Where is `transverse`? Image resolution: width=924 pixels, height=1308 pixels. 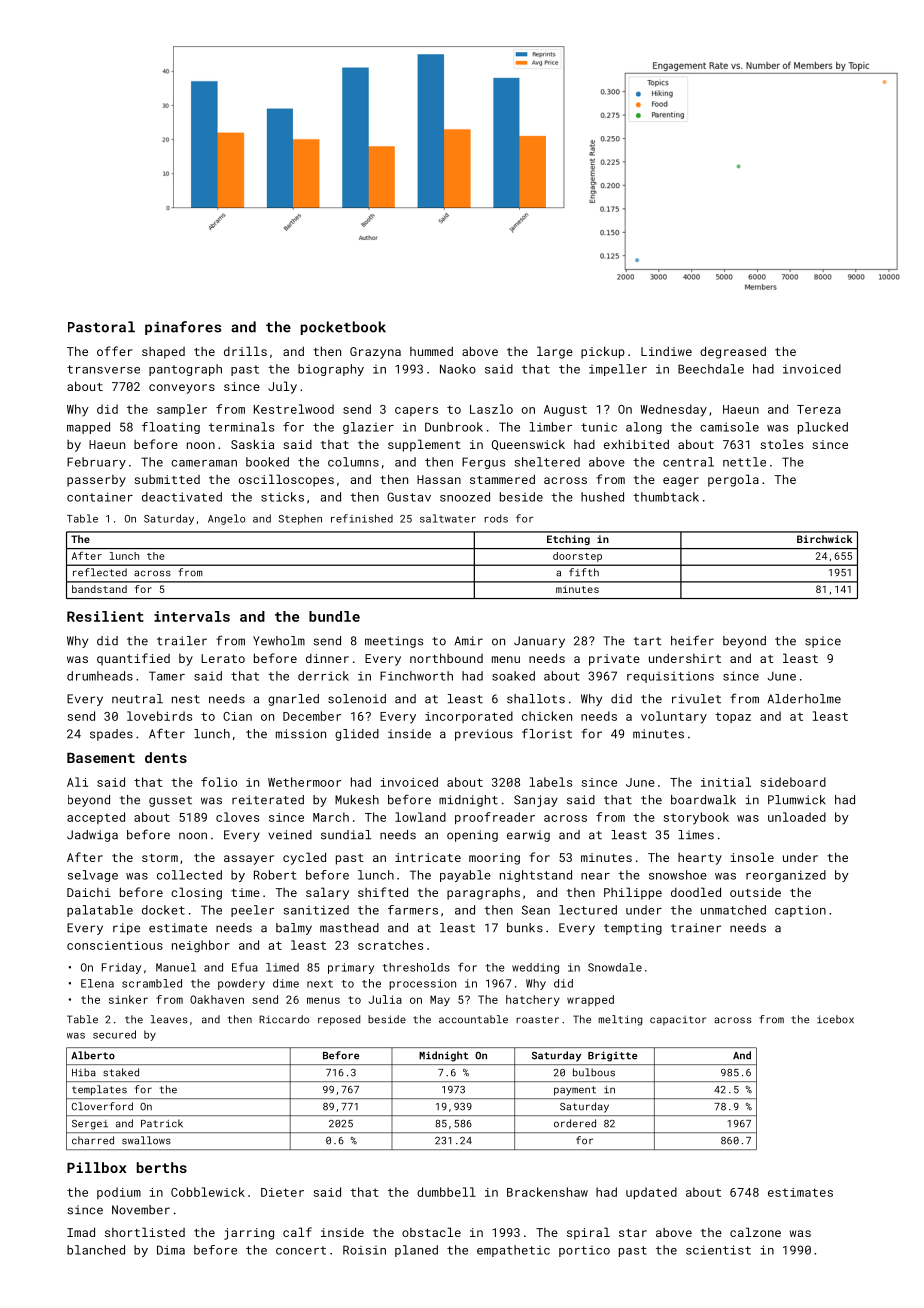 transverse is located at coordinates (103, 369).
